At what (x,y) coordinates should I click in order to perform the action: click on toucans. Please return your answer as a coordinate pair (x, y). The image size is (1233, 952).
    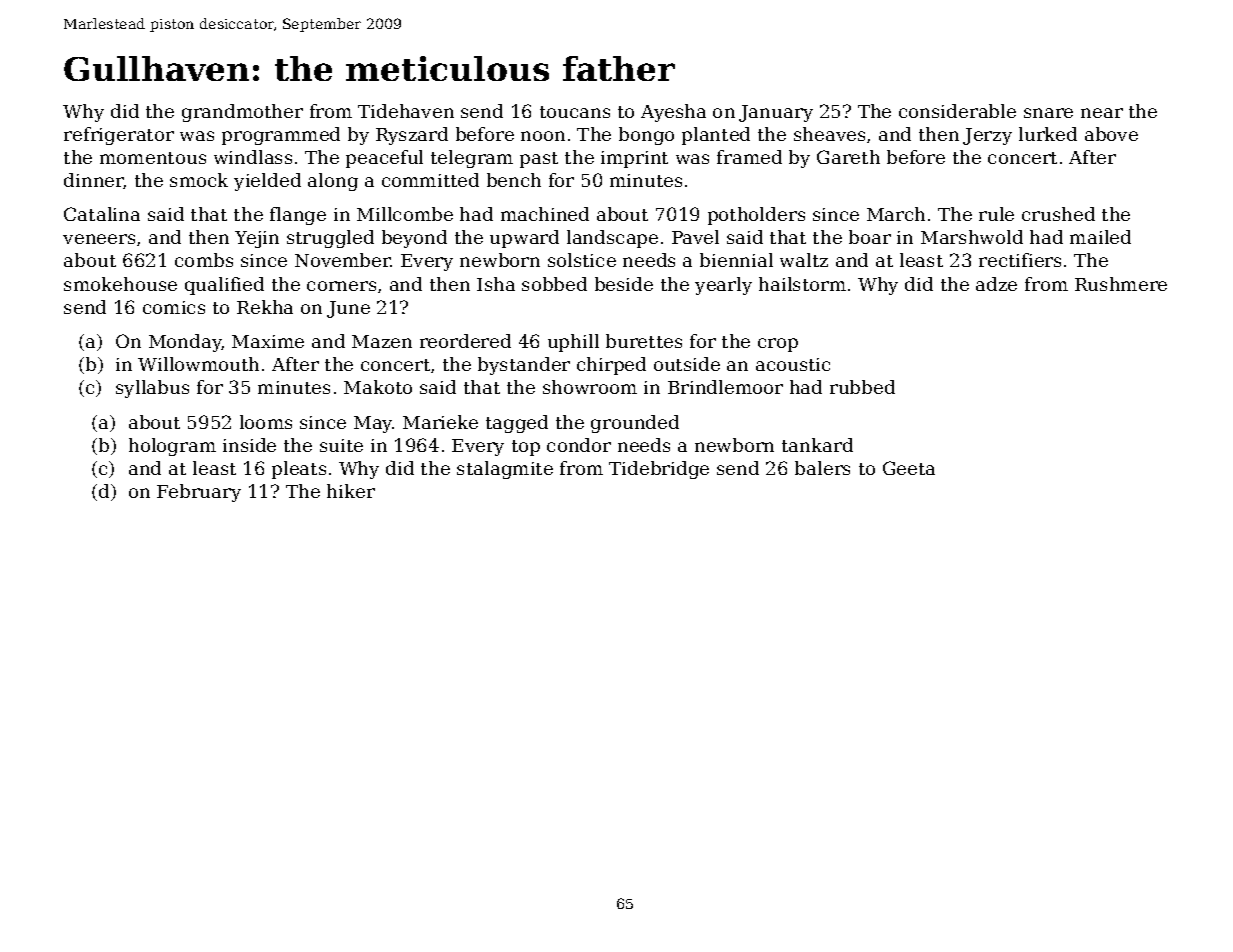
    Looking at the image, I should click on (575, 112).
